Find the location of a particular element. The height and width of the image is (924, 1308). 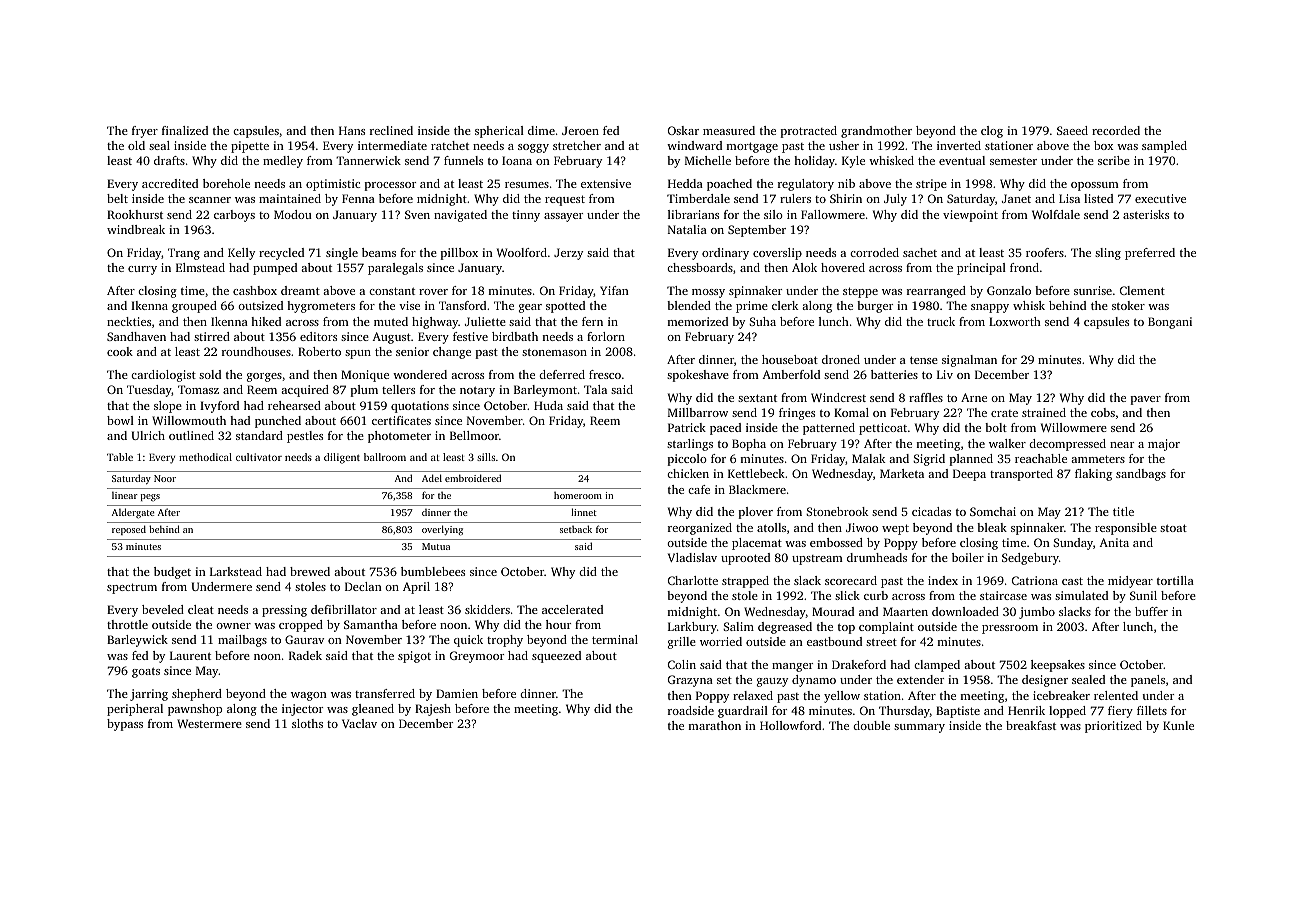

Woolford is located at coordinates (522, 252).
